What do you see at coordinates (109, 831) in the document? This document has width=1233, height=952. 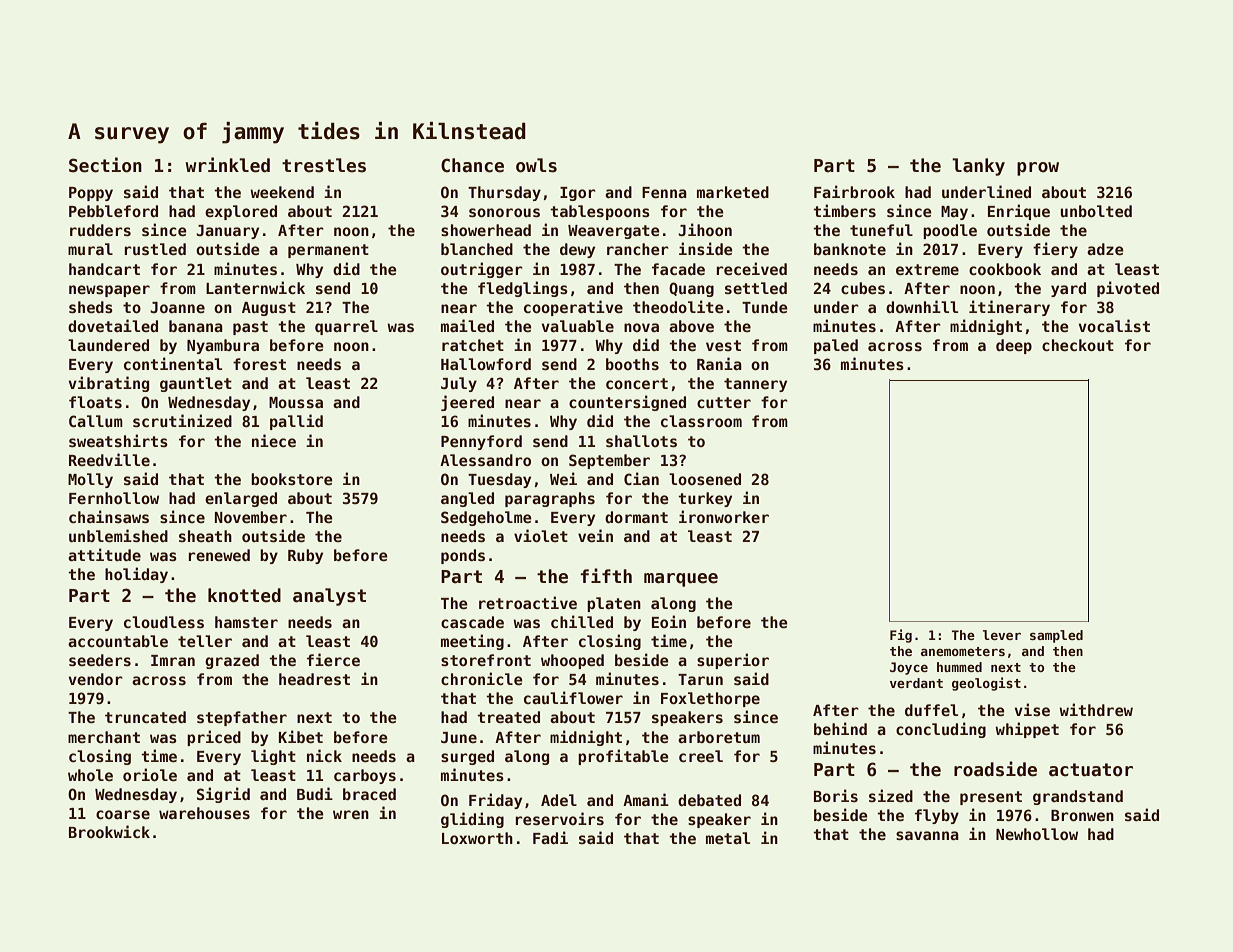 I see `Brookwick` at bounding box center [109, 831].
